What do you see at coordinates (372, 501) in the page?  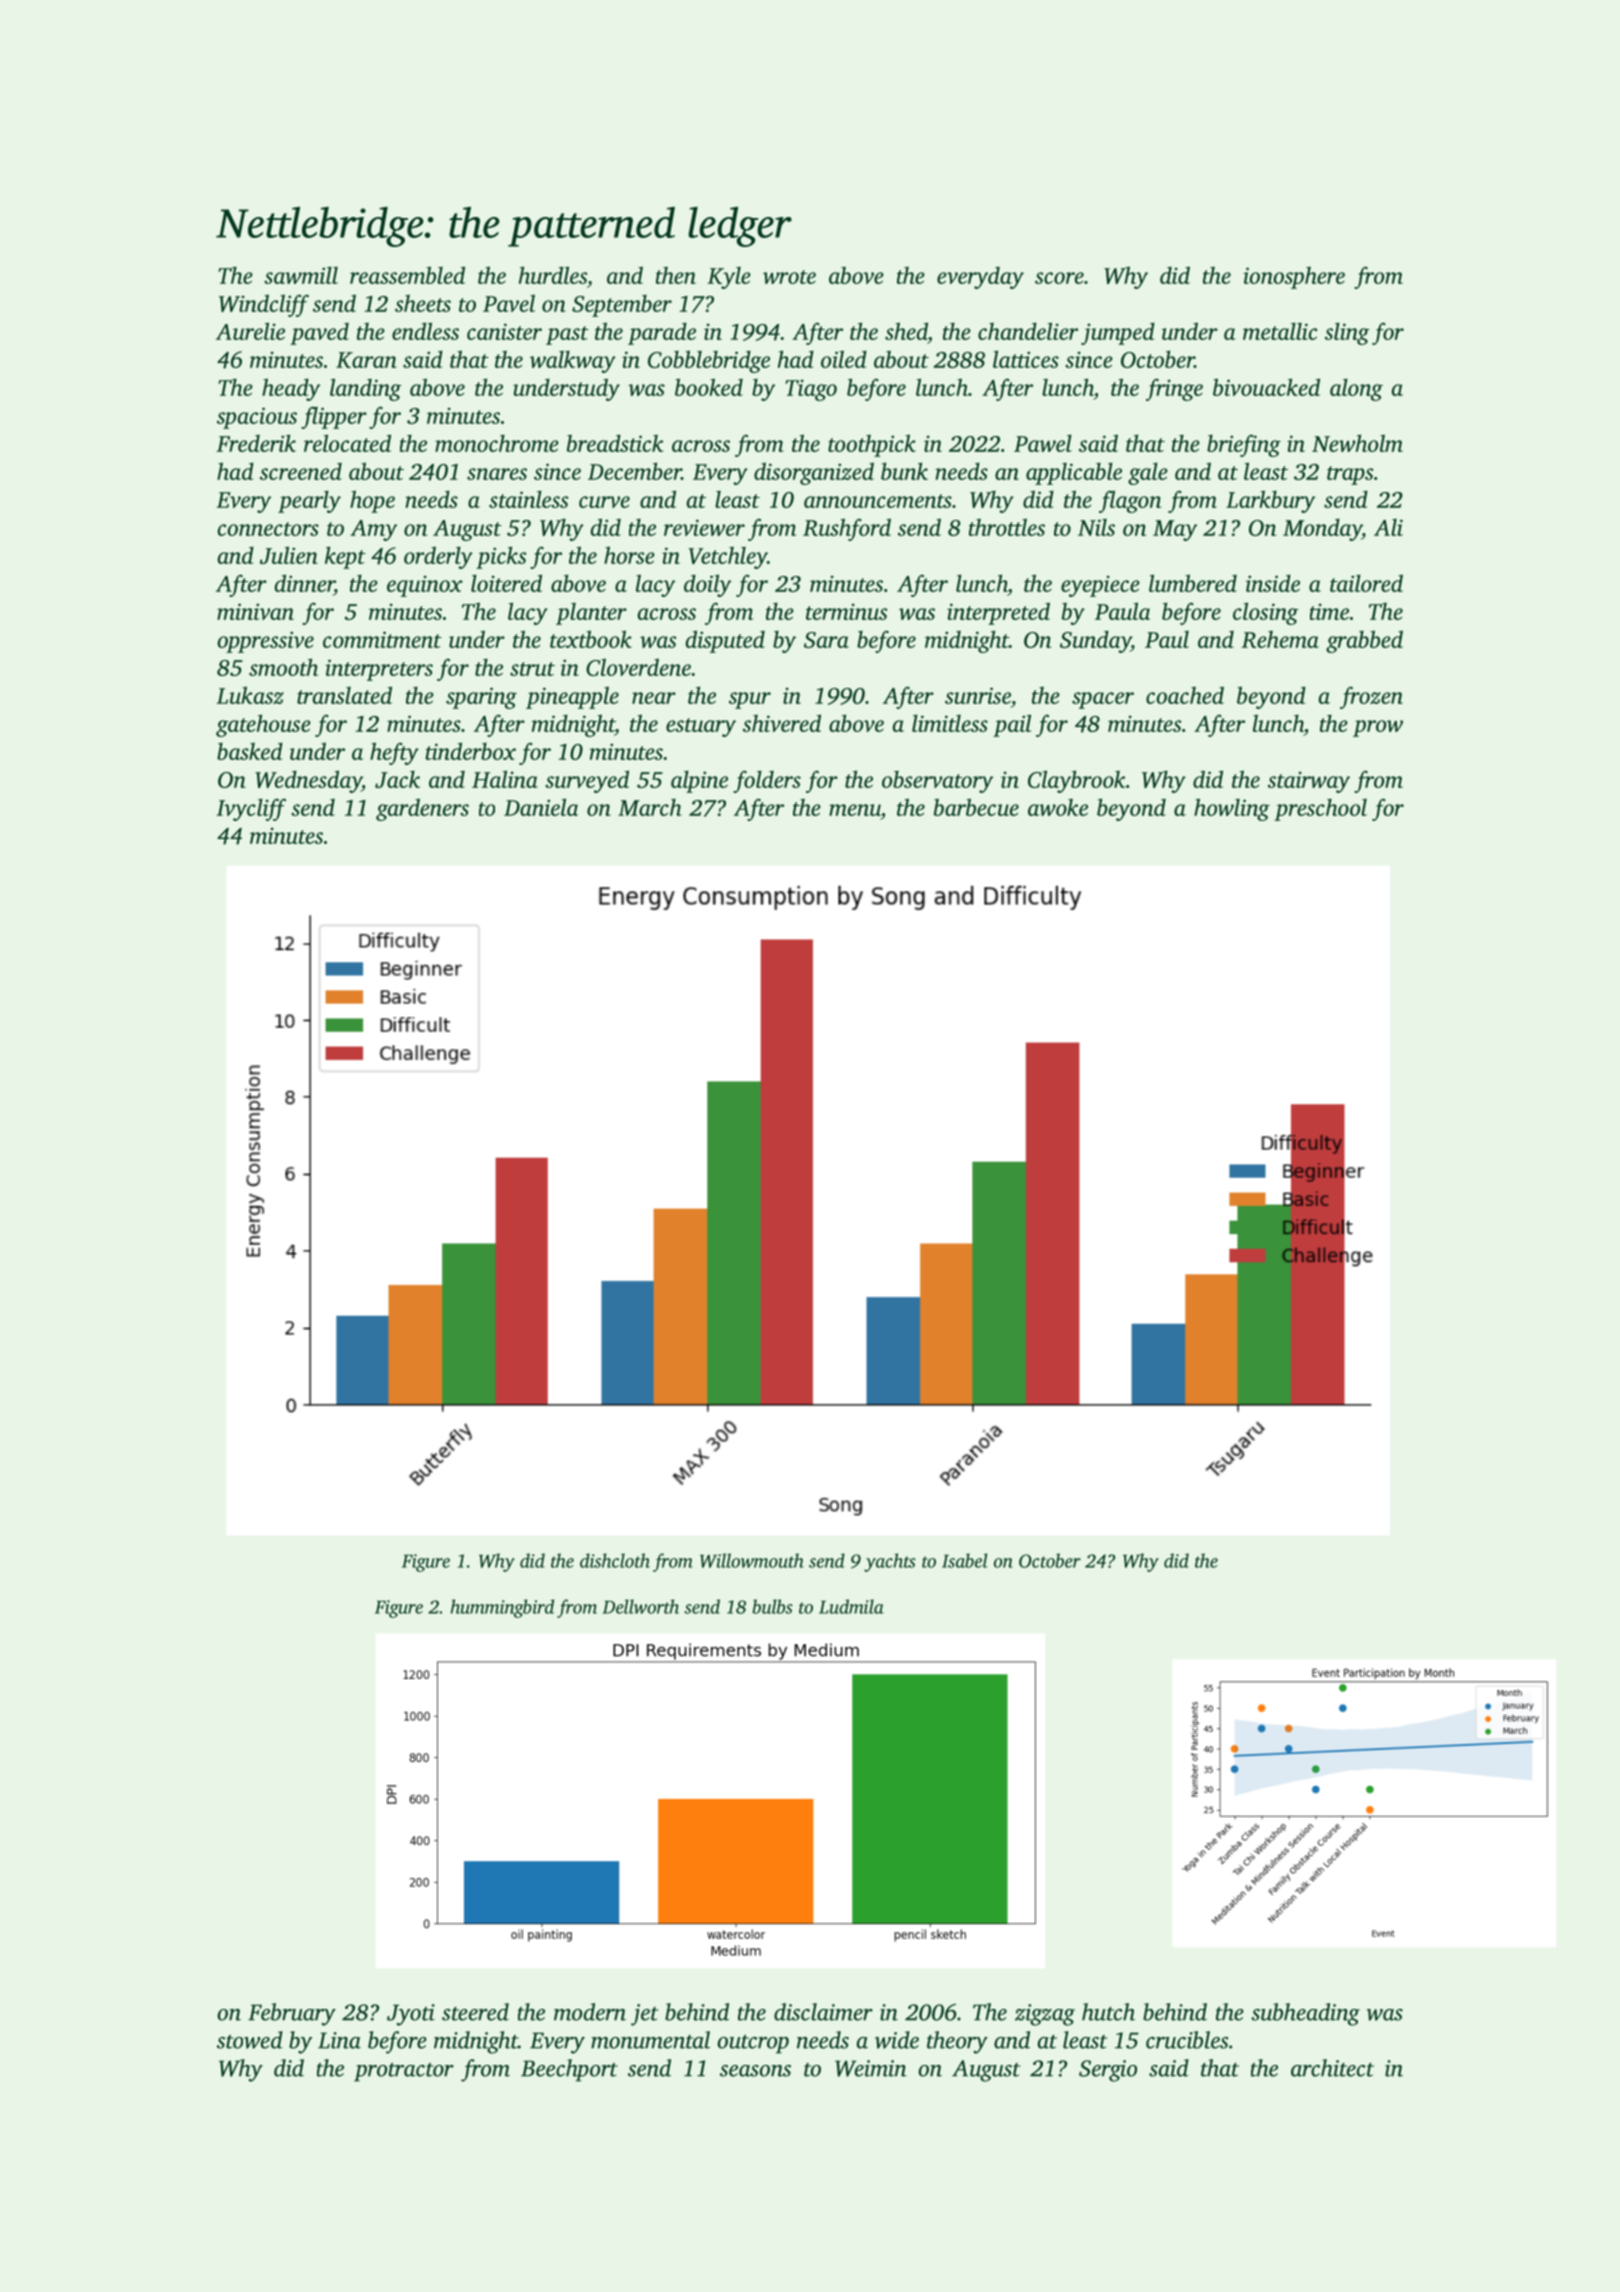 I see `hope` at bounding box center [372, 501].
